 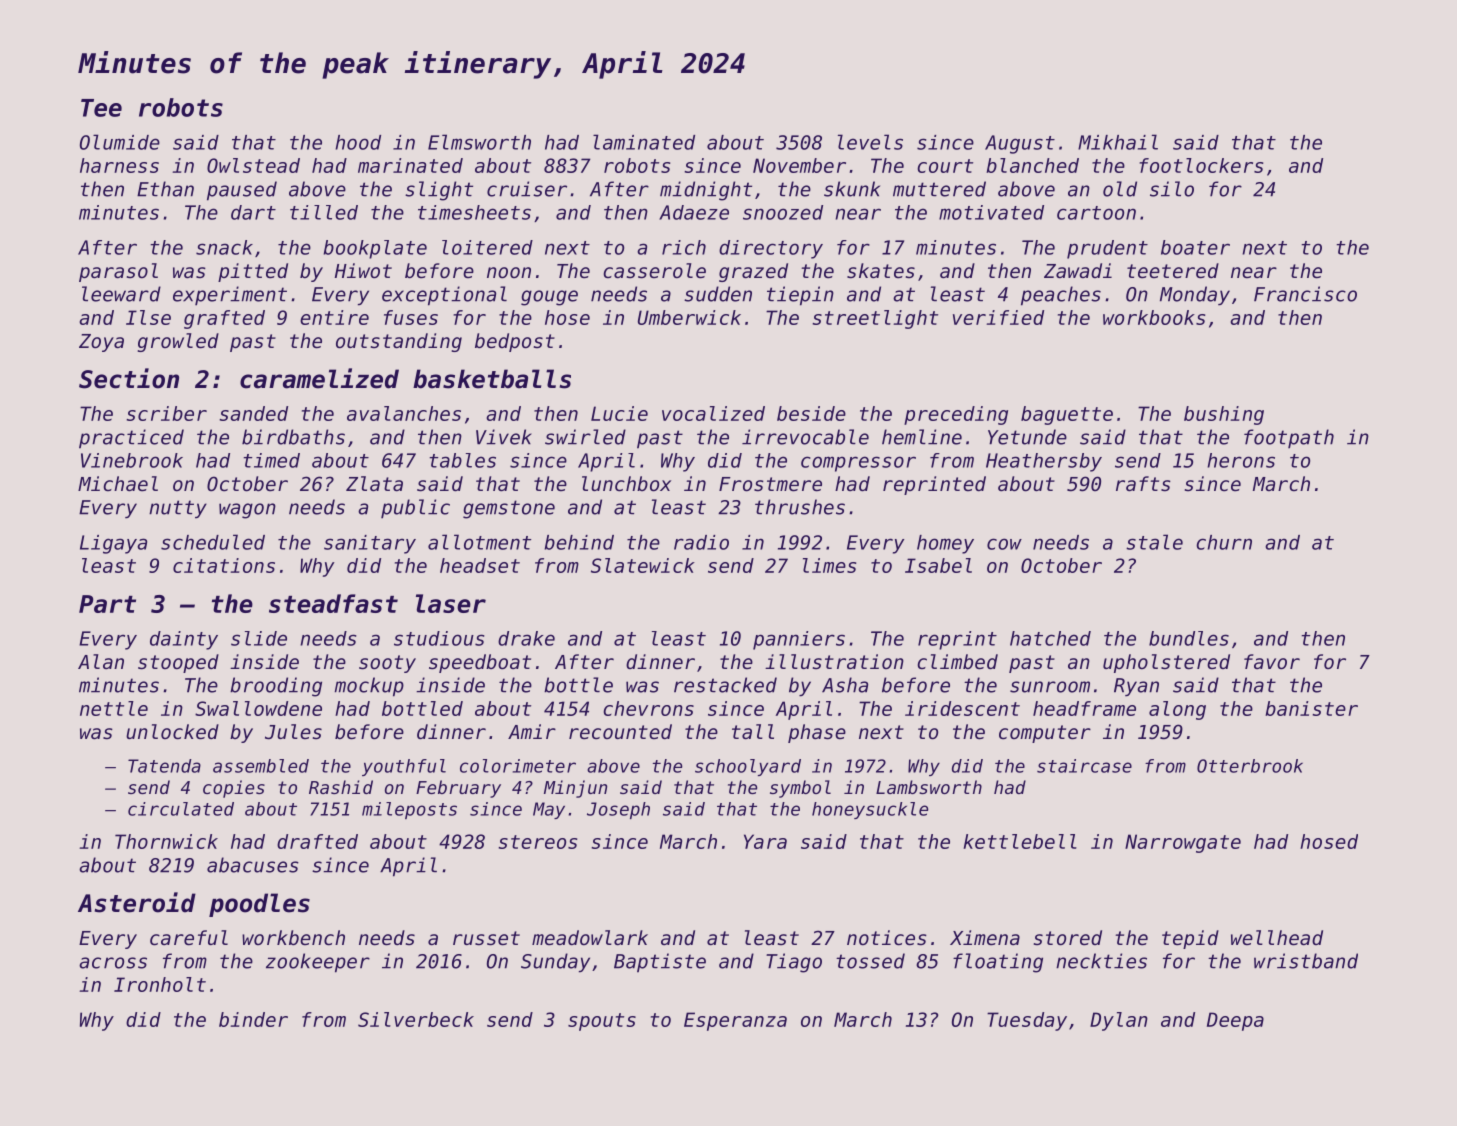 What do you see at coordinates (189, 938) in the page?
I see `careful` at bounding box center [189, 938].
